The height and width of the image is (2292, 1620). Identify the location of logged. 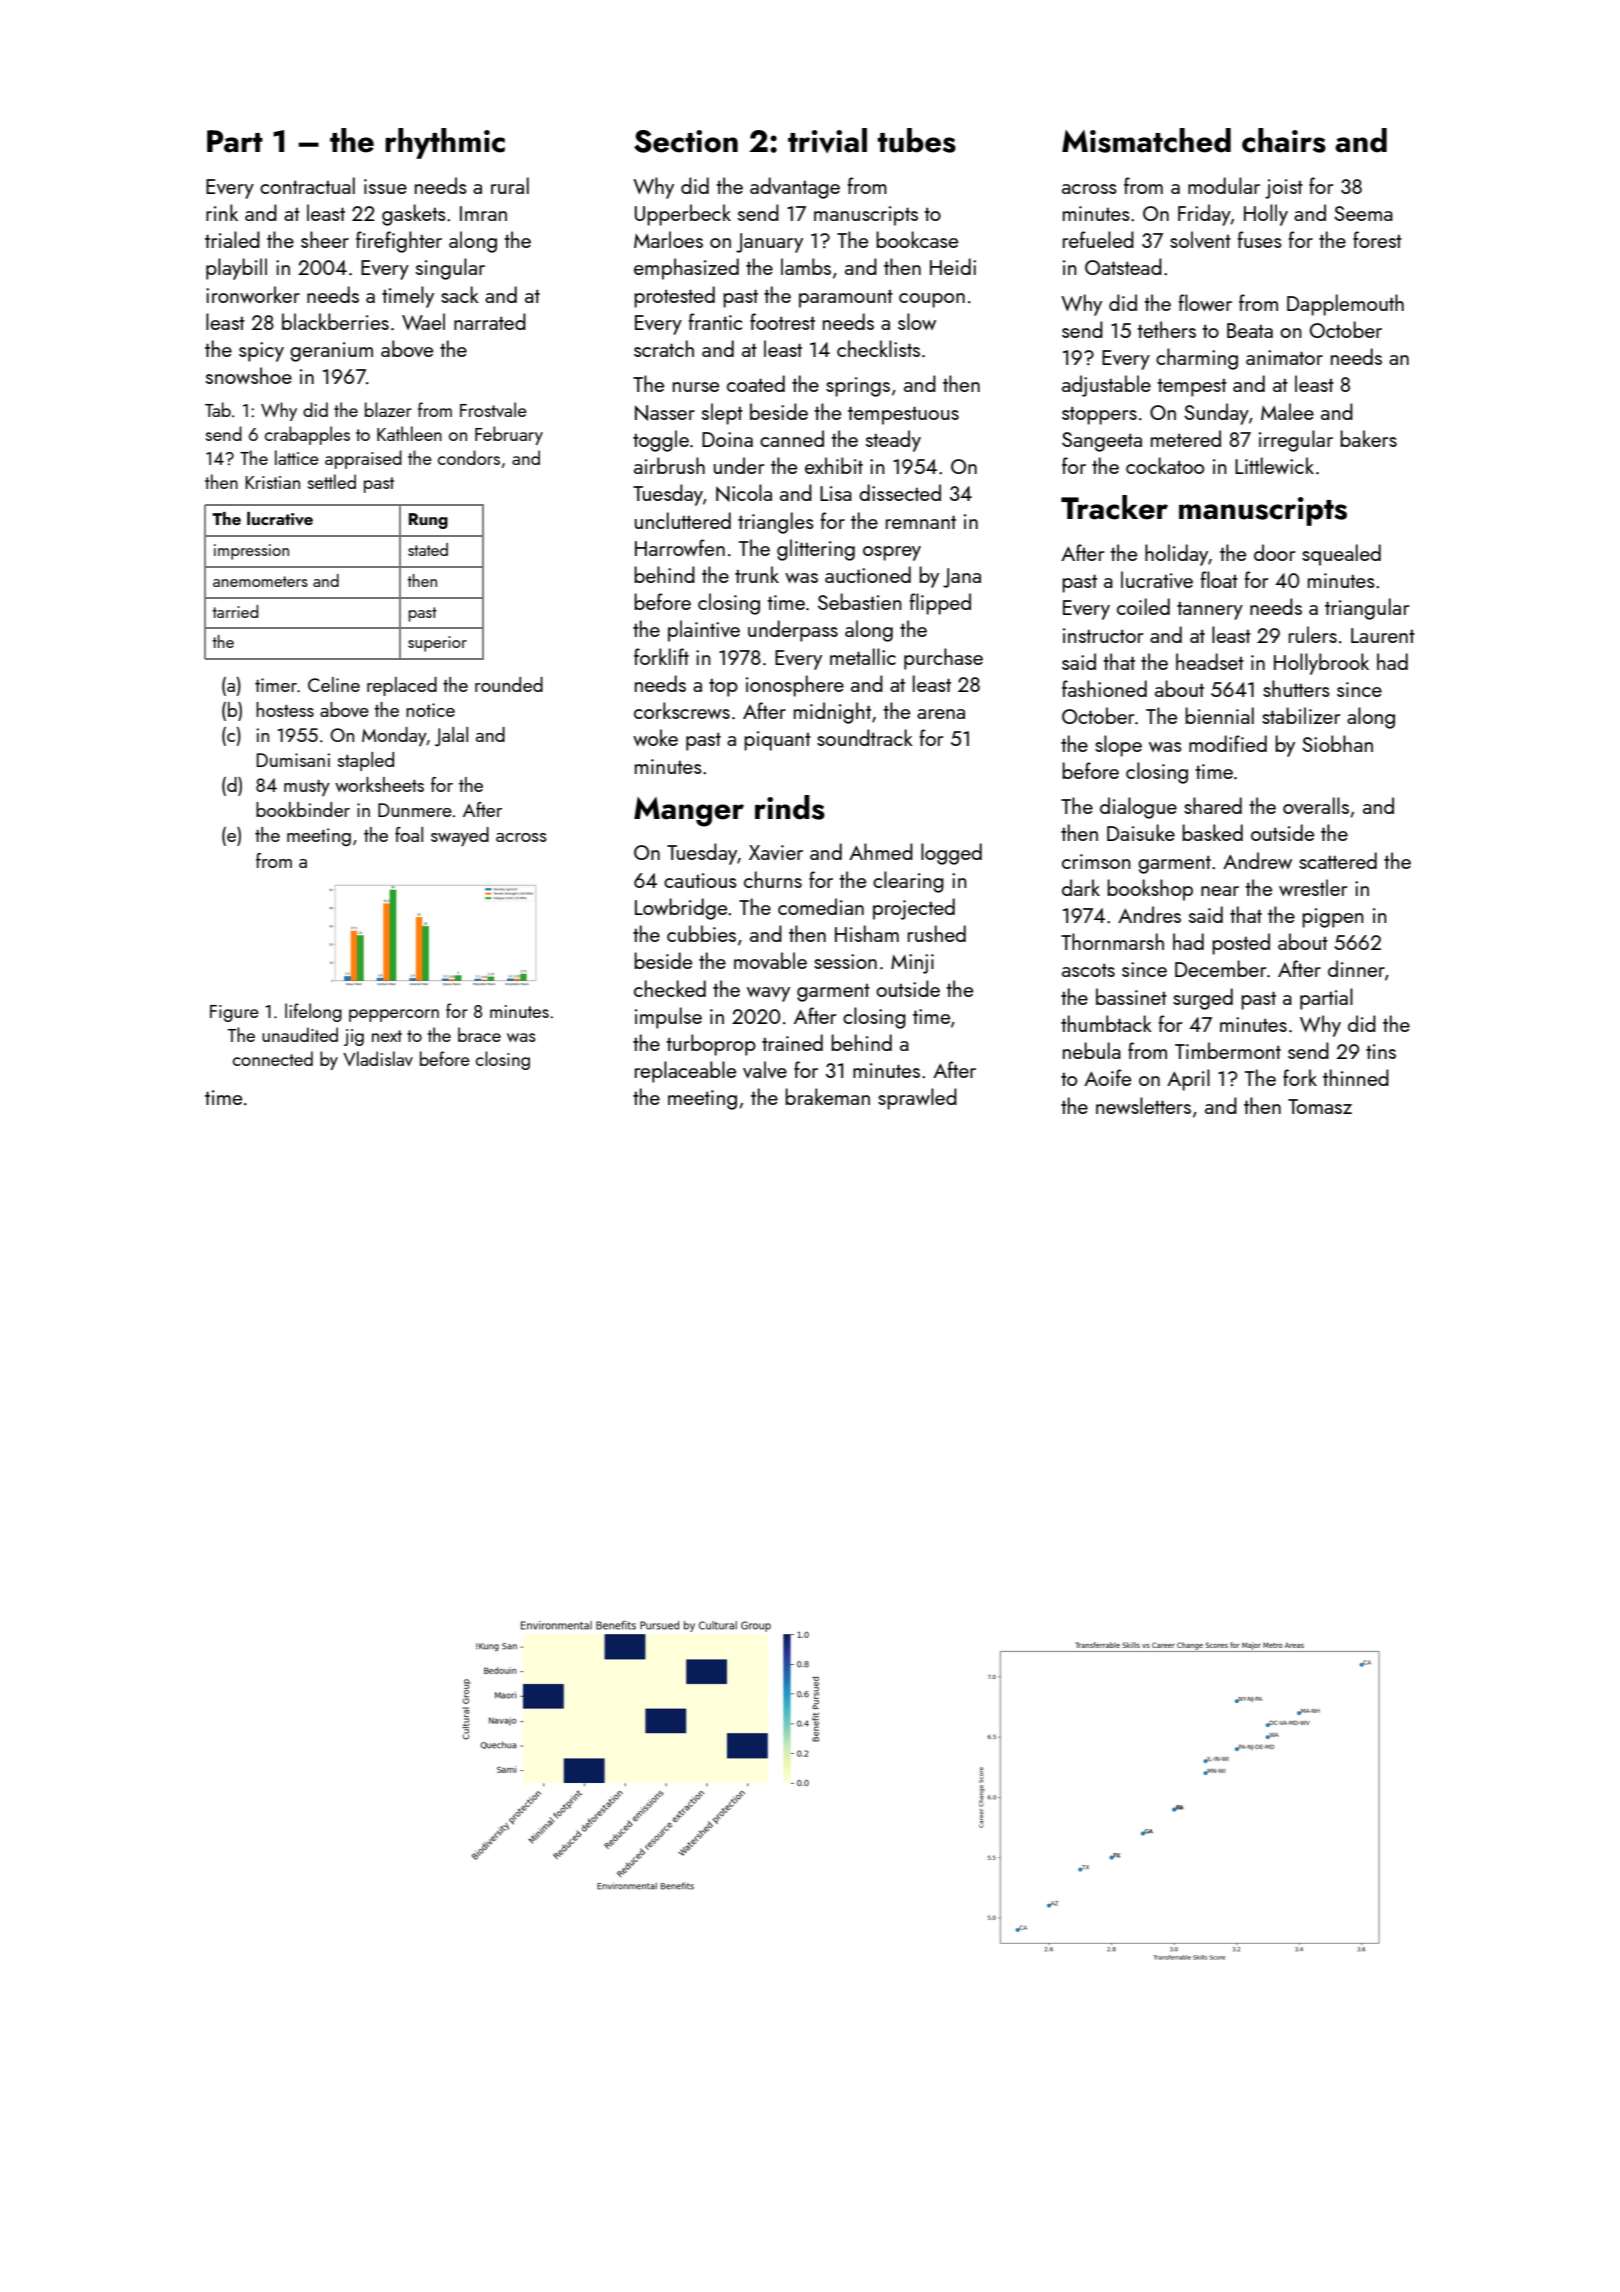
(951, 854).
